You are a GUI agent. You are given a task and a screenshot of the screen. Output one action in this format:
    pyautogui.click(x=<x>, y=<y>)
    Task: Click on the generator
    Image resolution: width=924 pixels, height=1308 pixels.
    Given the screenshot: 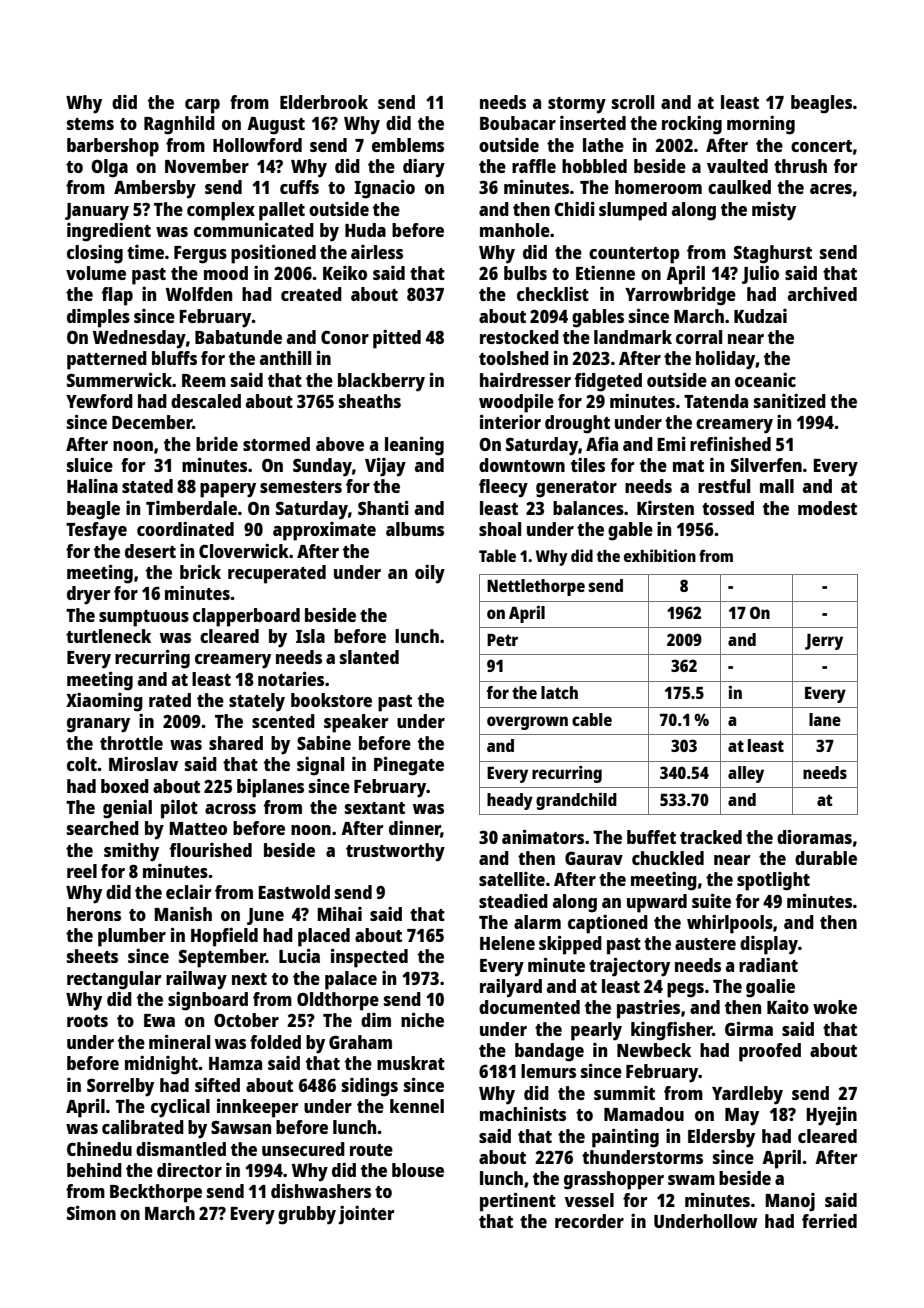 What is the action you would take?
    pyautogui.click(x=576, y=489)
